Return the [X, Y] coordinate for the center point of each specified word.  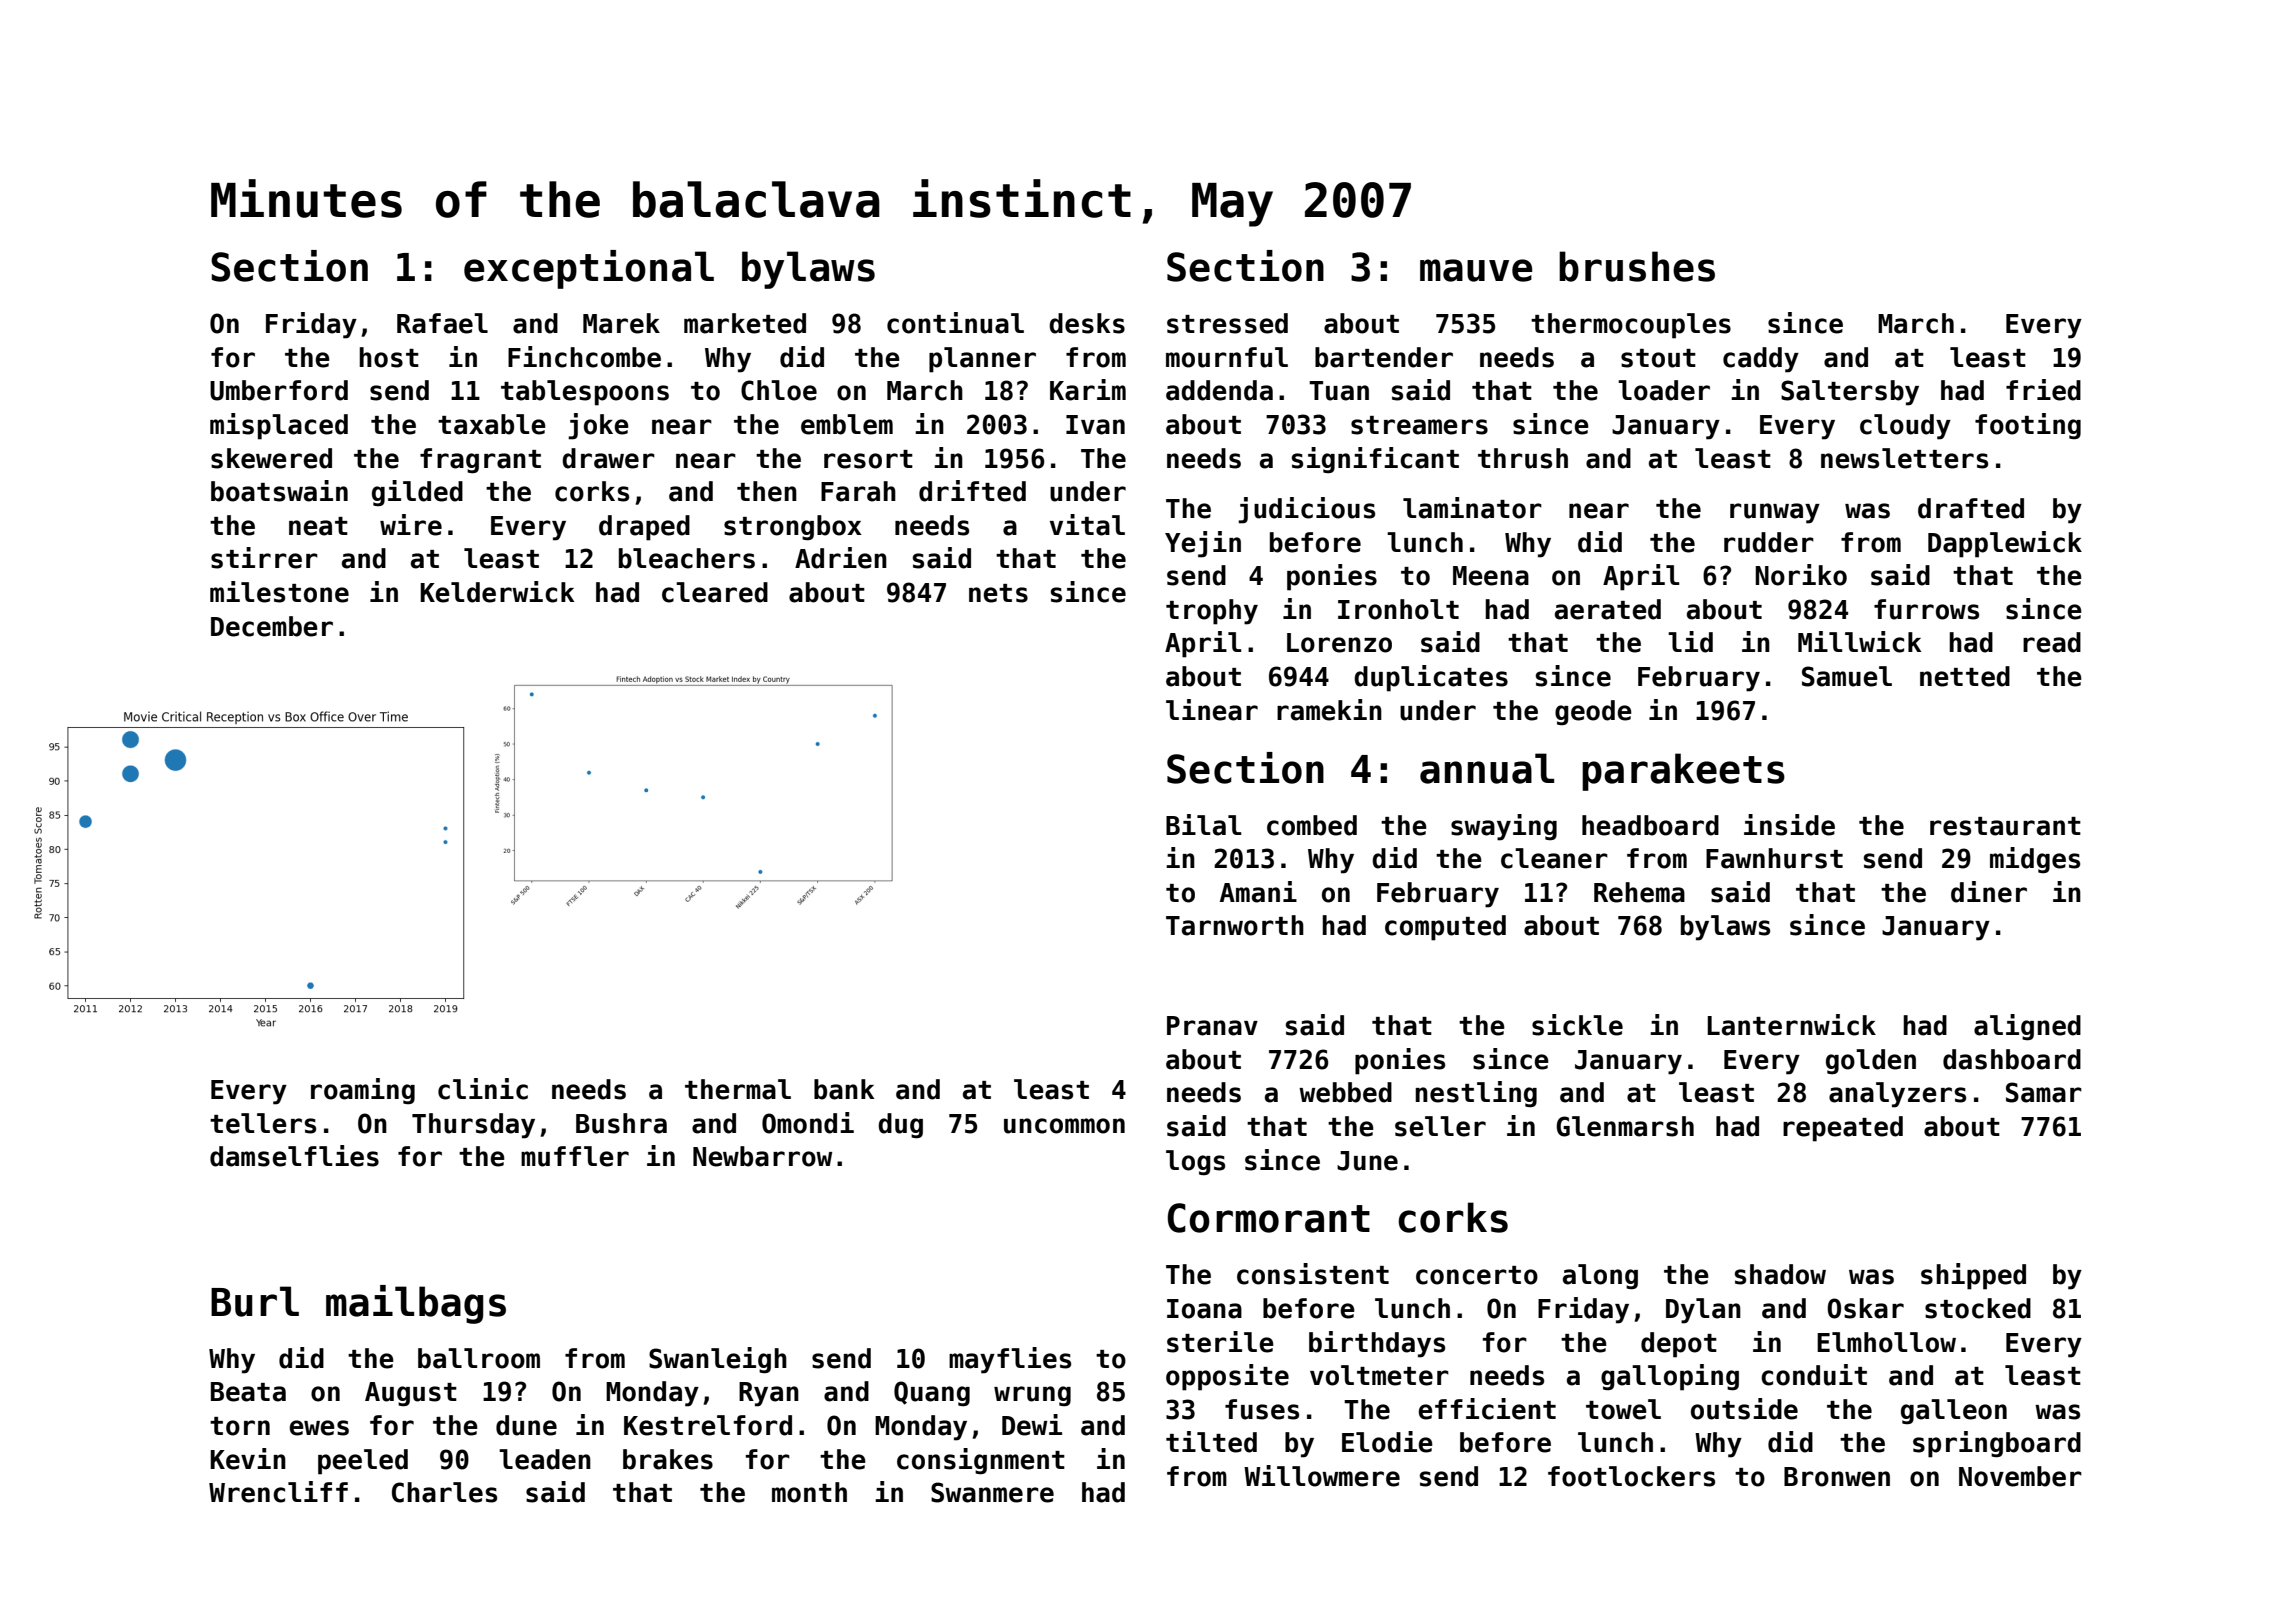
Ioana [1204, 1309]
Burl [255, 1301]
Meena [1491, 576]
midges [2035, 860]
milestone [279, 592]
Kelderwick [497, 592]
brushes [1637, 266]
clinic [483, 1089]
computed [1445, 928]
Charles [444, 1492]
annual [1487, 768]
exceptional [589, 269]
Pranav [1212, 1026]
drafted [1971, 508]
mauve [1476, 270]
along [1600, 1277]
